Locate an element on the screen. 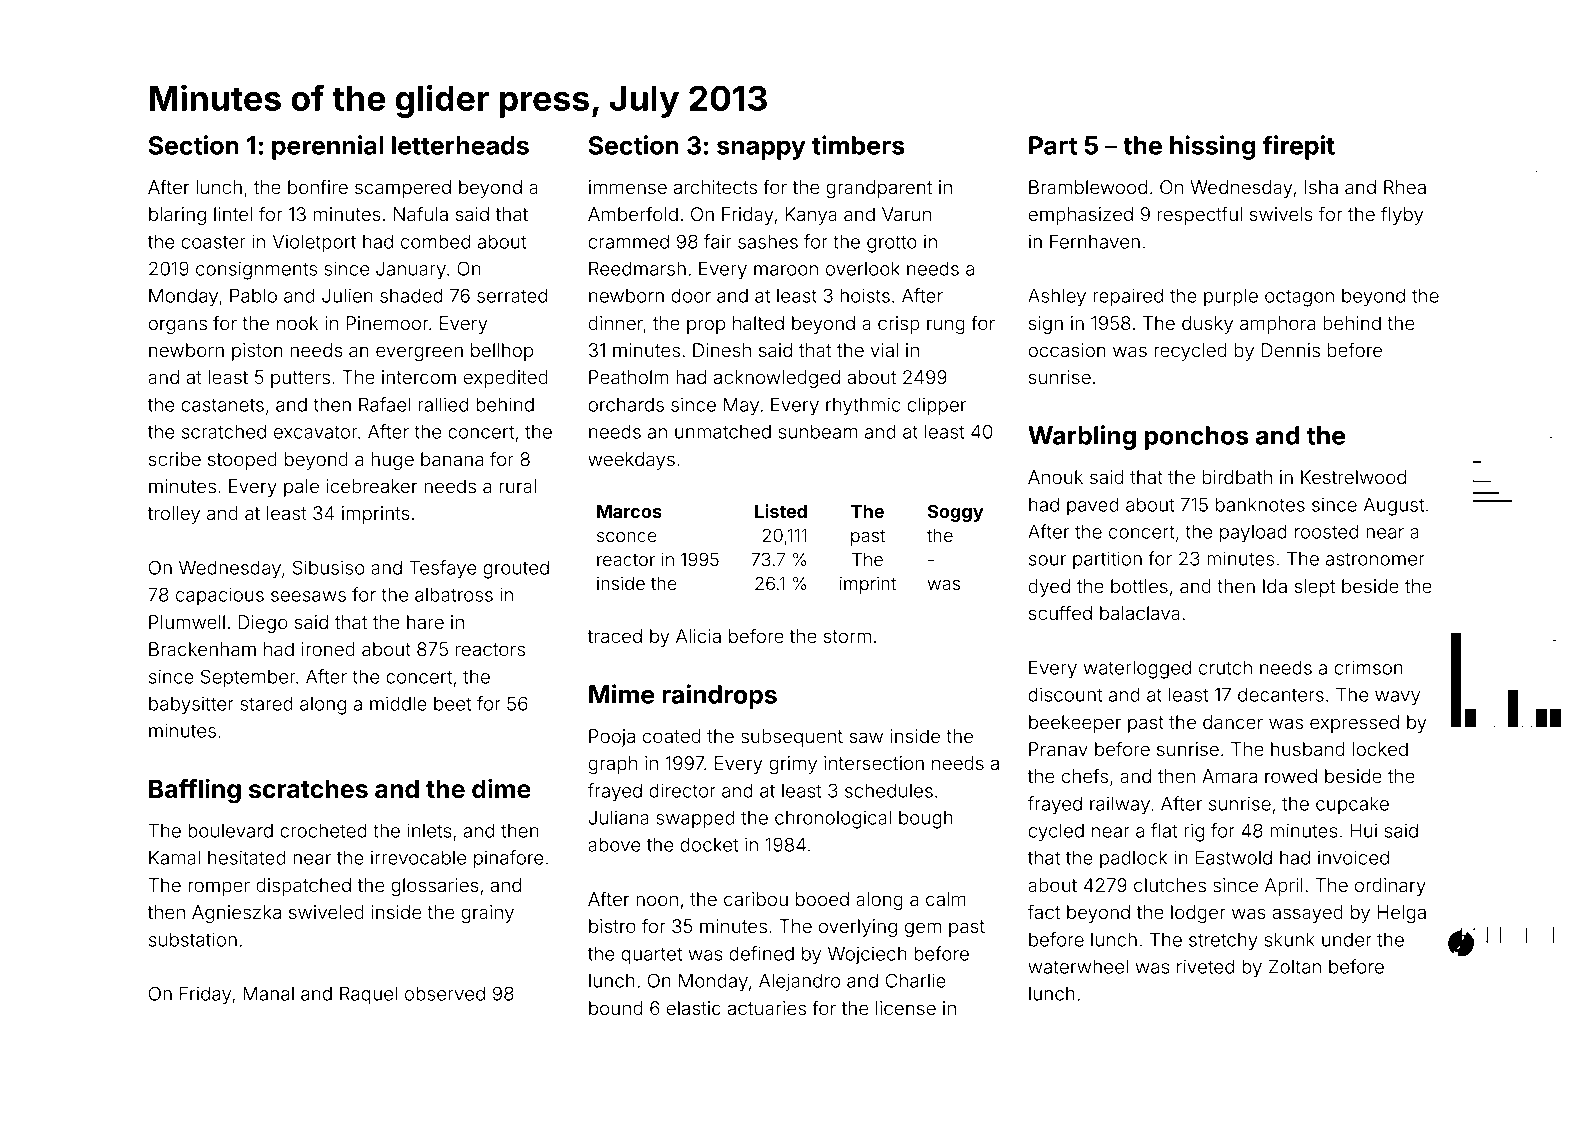 The image size is (1589, 1124). perennial is located at coordinates (327, 147).
